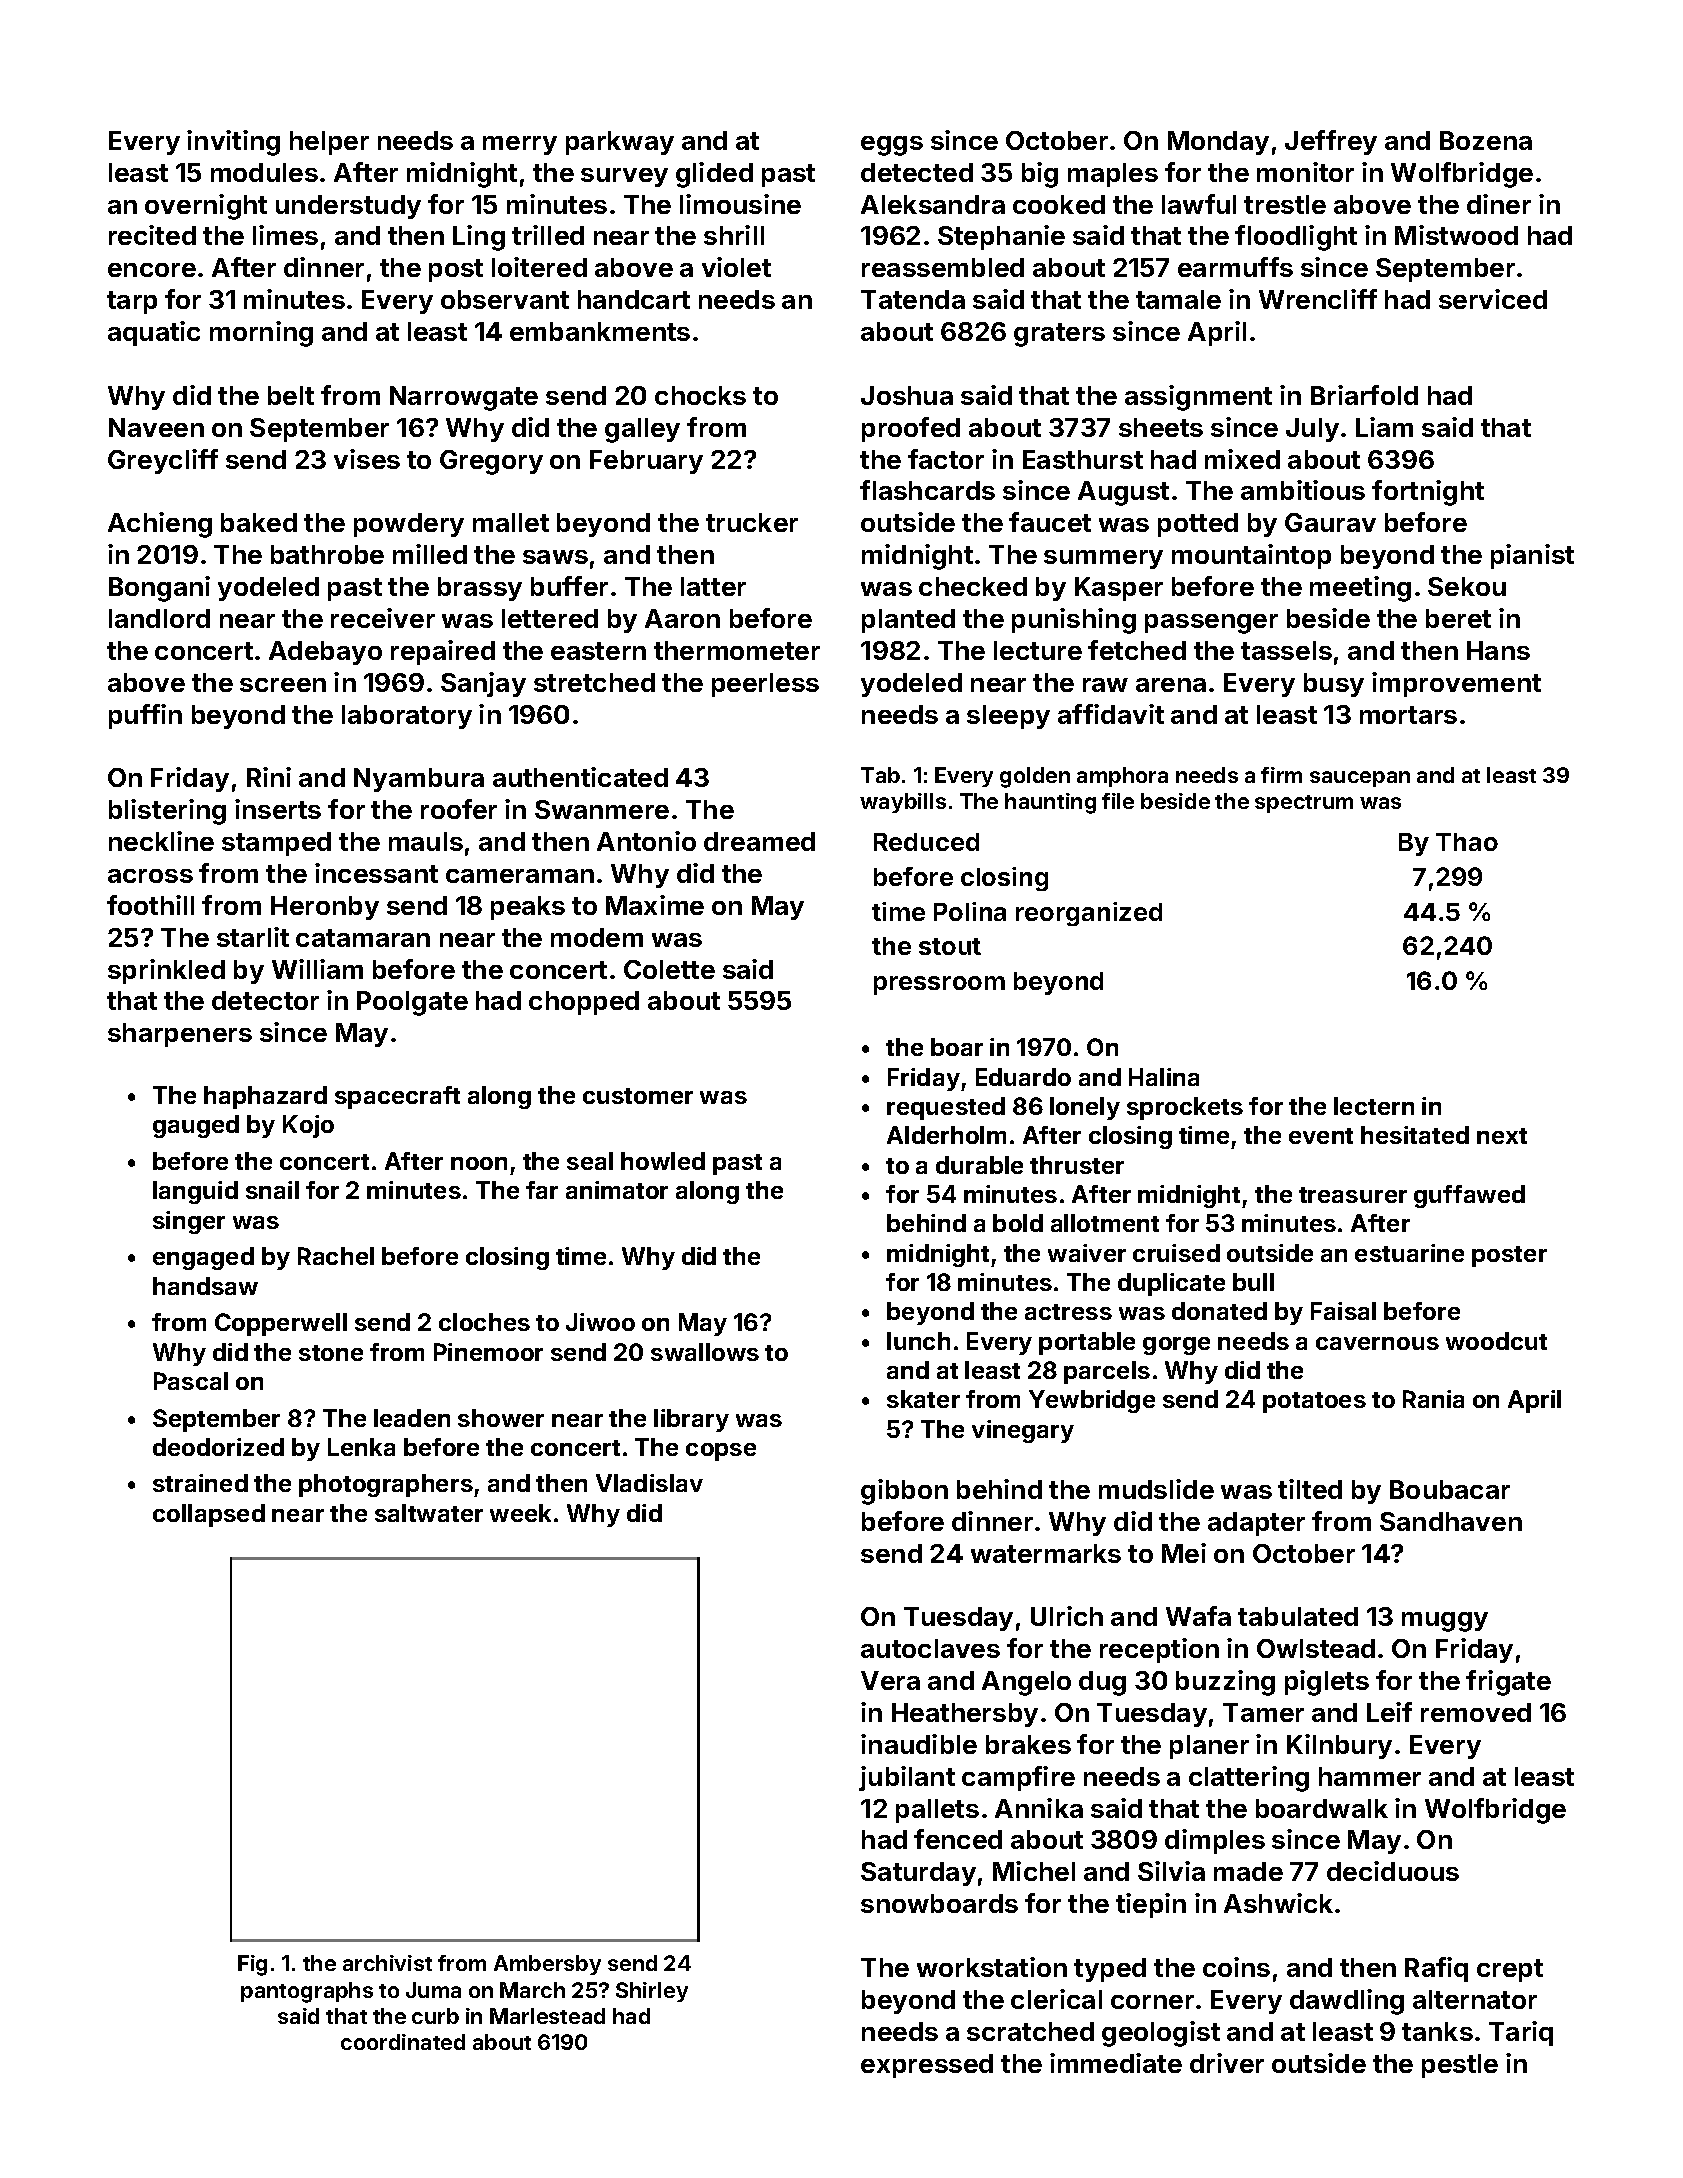 This image has width=1683, height=2178. What do you see at coordinates (387, 1963) in the image?
I see `archivist` at bounding box center [387, 1963].
